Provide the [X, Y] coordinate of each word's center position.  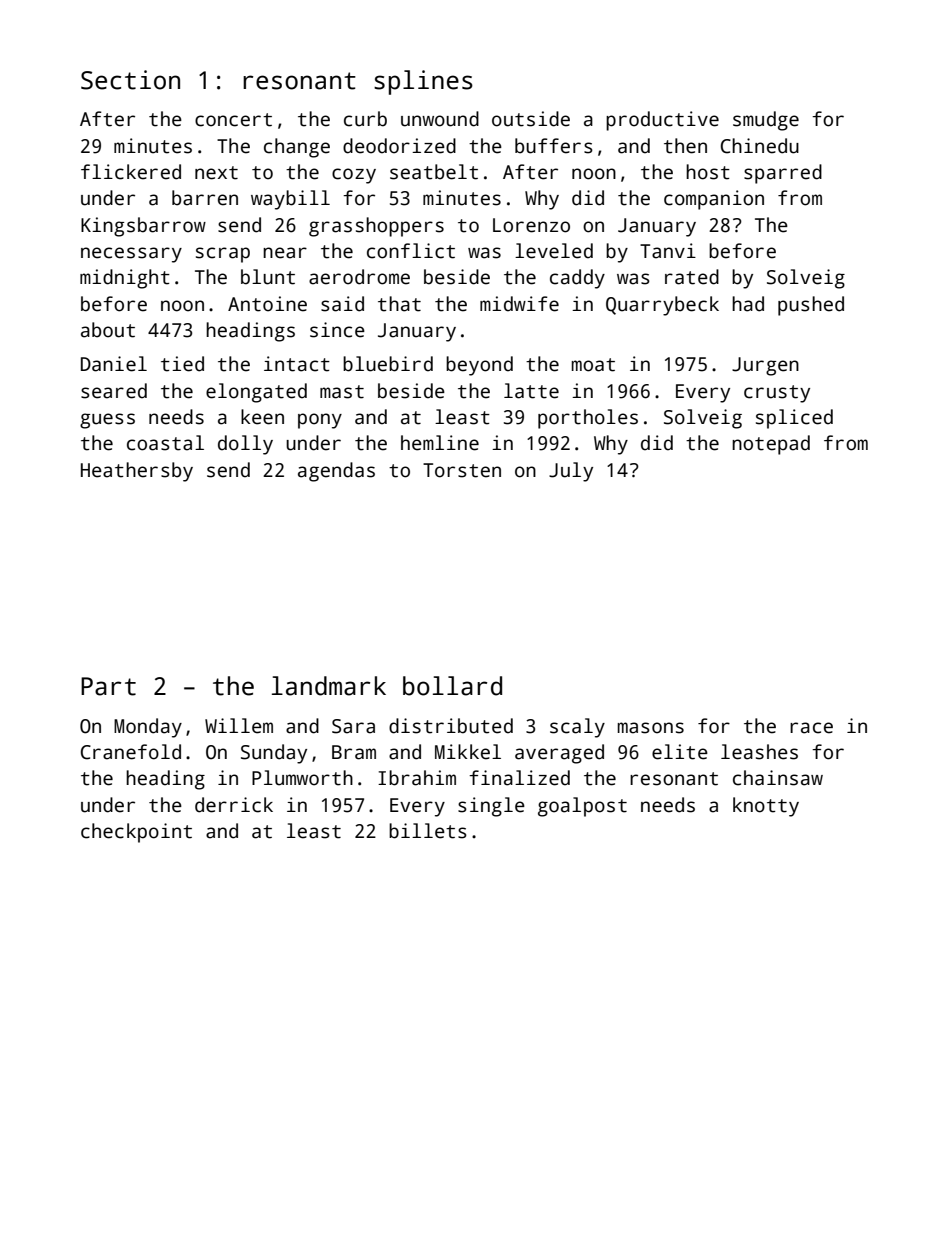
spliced [794, 419]
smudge [766, 121]
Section [130, 80]
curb [365, 119]
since [337, 330]
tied [182, 364]
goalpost [582, 807]
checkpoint [136, 833]
